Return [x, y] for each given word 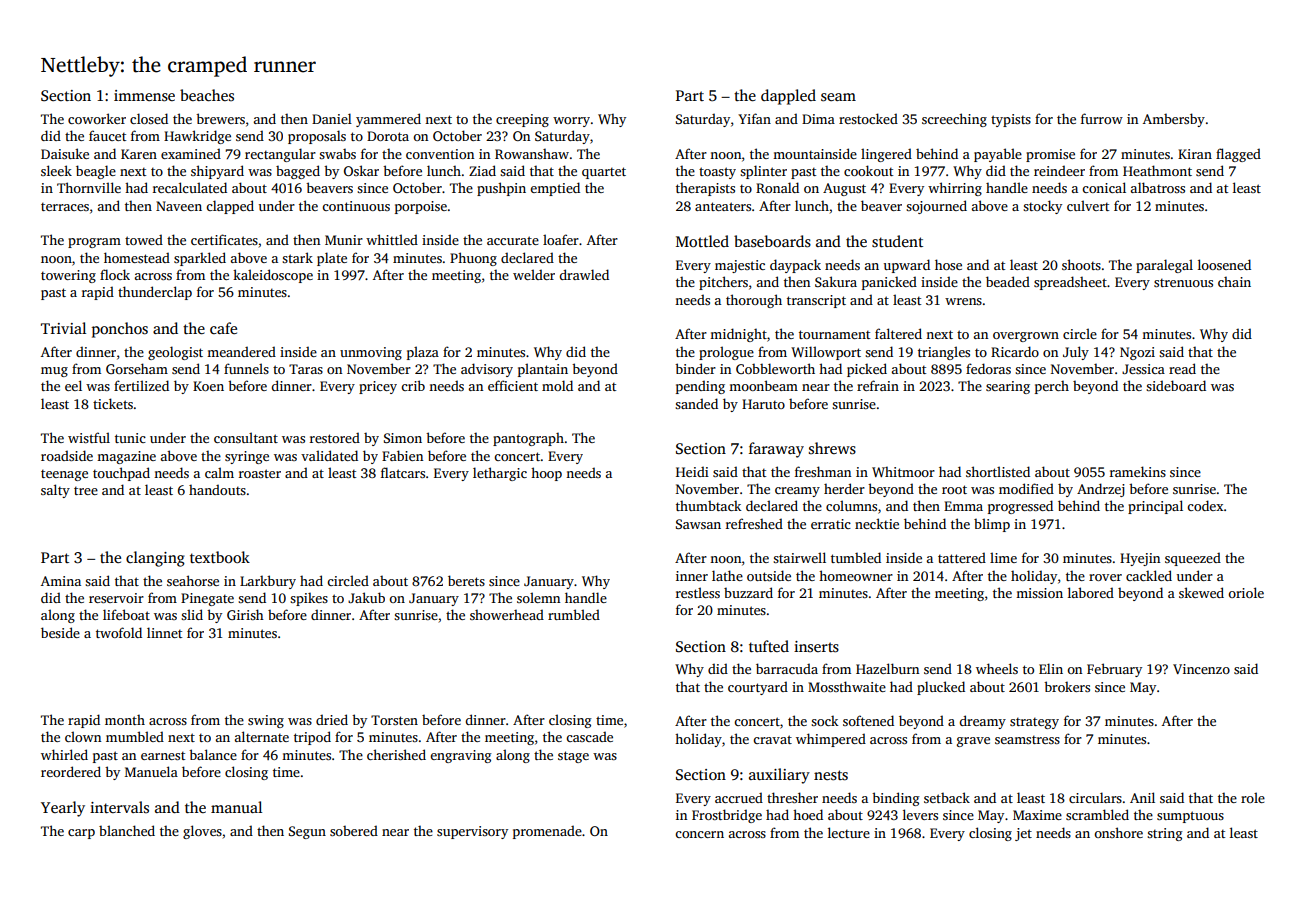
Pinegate [207, 599]
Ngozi [1137, 353]
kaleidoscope [273, 276]
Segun [307, 832]
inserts [816, 647]
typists [1011, 120]
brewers [220, 118]
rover [1105, 577]
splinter [763, 172]
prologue [726, 353]
